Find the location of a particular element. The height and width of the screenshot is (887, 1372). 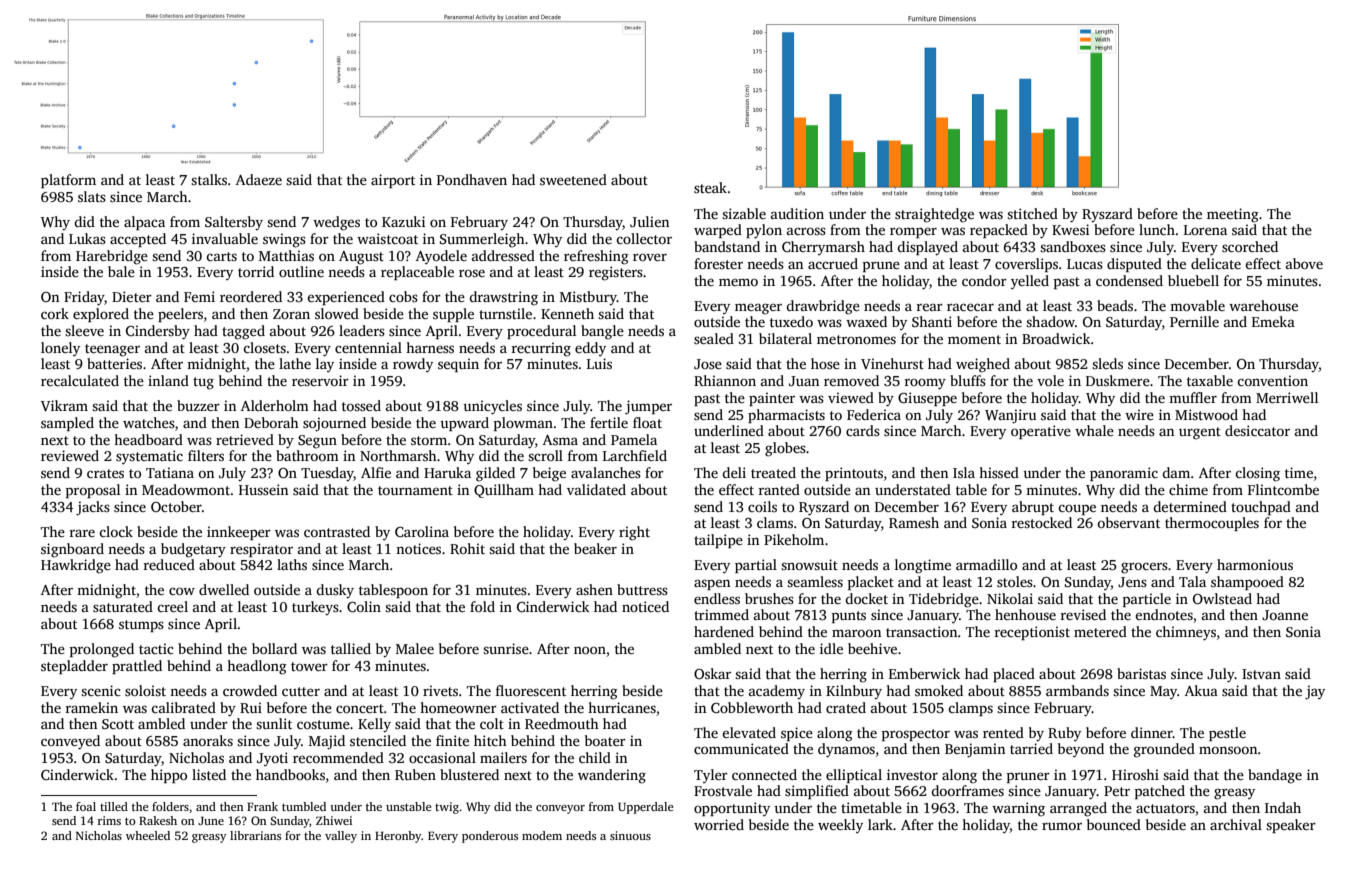

crated is located at coordinates (846, 707).
